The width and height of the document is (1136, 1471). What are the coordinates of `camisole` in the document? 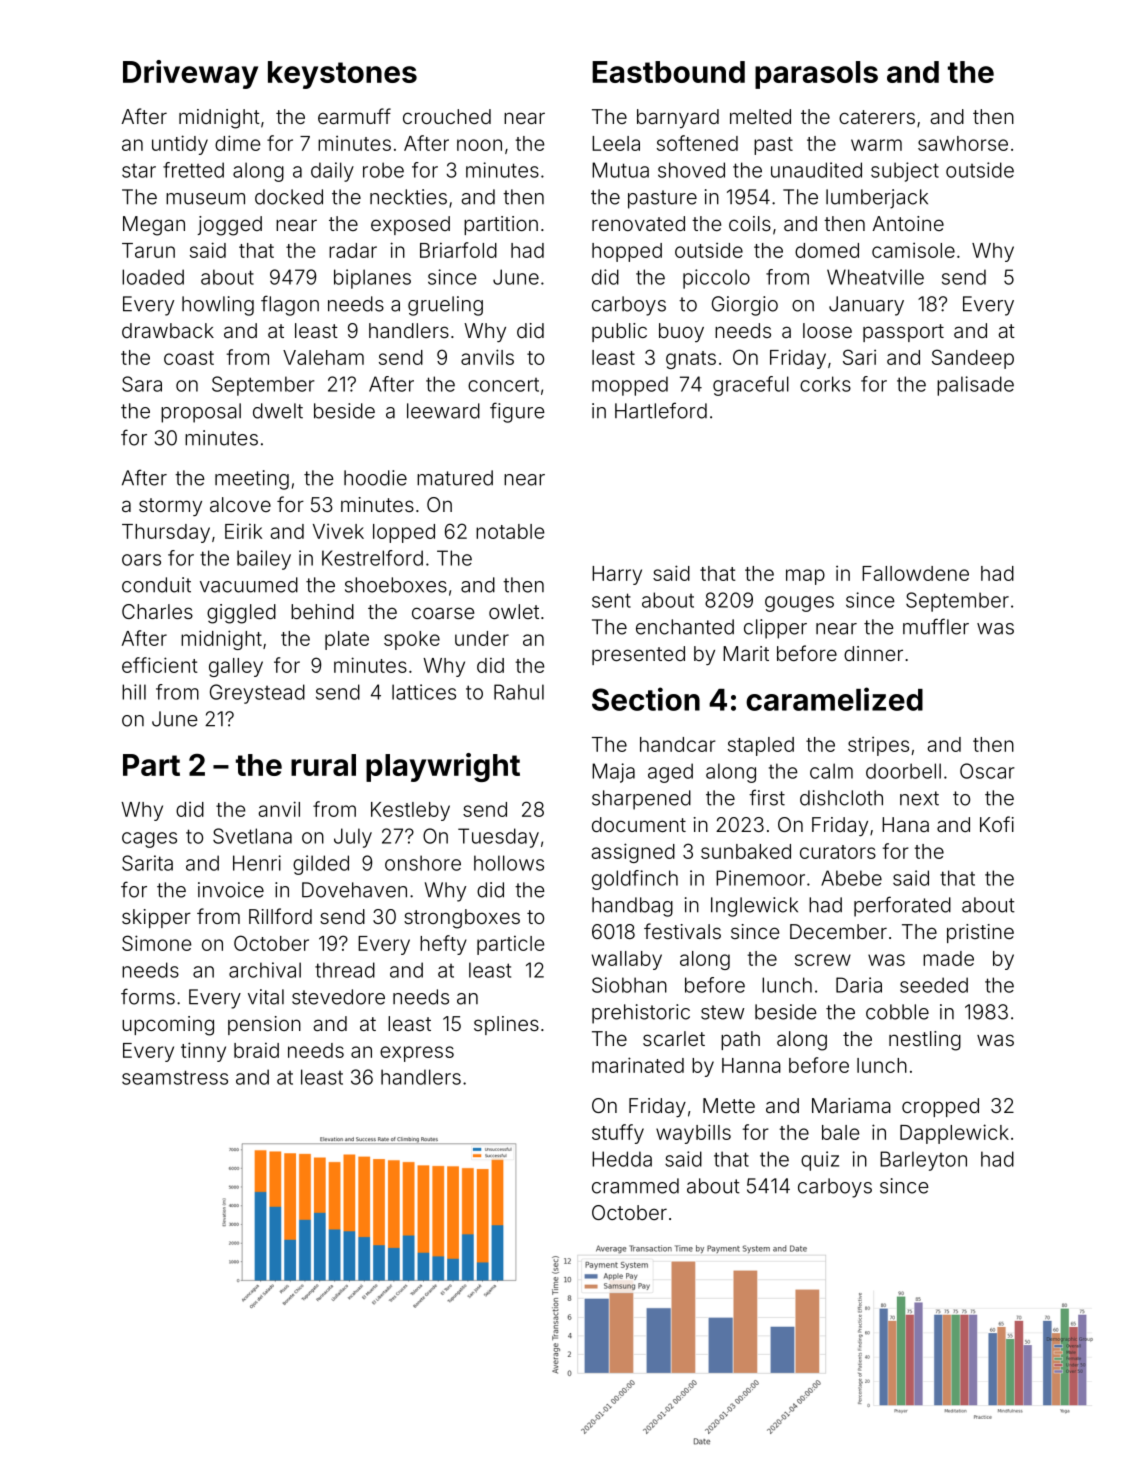 It's located at (913, 250).
